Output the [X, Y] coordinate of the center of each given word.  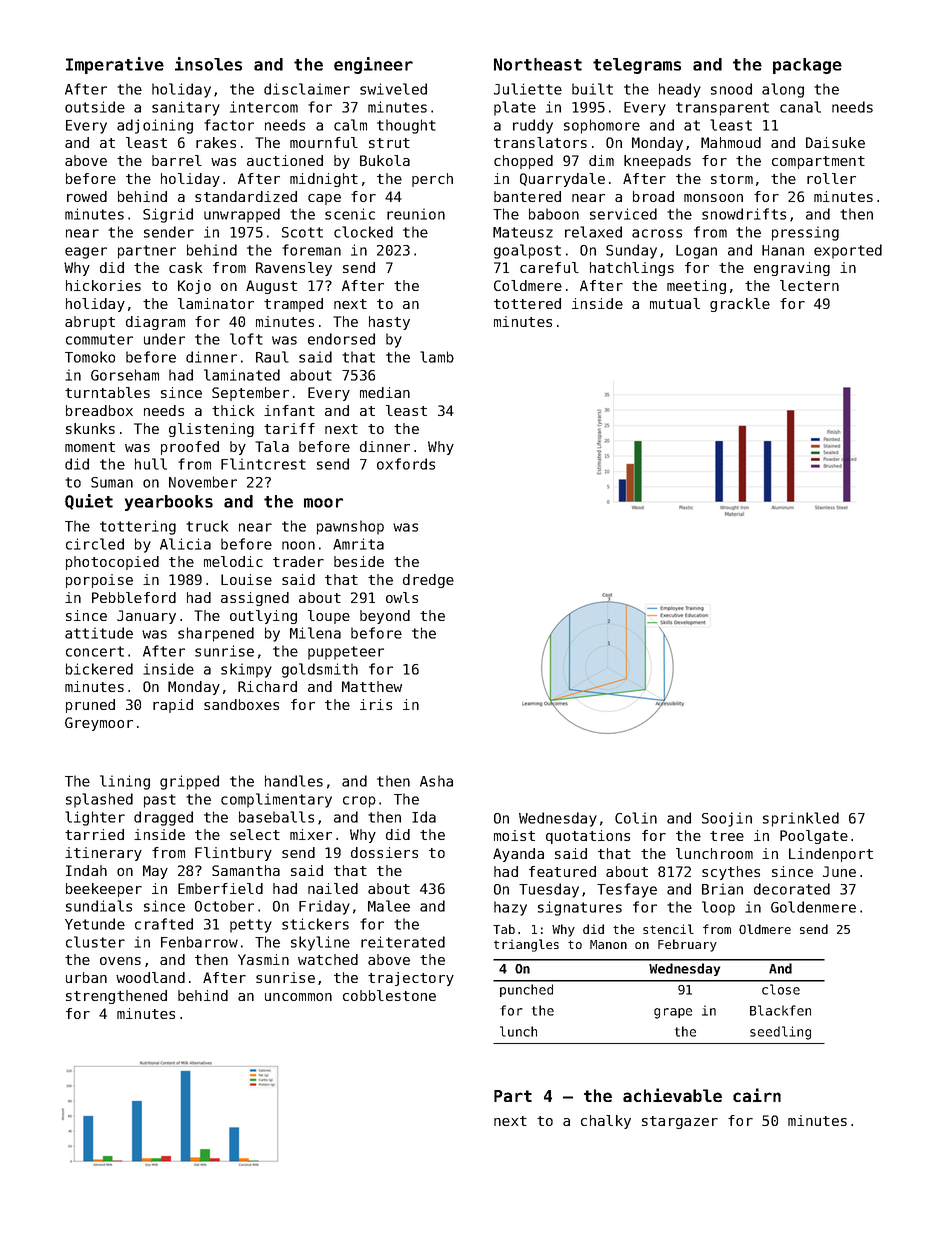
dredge [428, 581]
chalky [606, 1122]
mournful [324, 142]
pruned [90, 706]
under [164, 339]
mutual [675, 303]
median [385, 392]
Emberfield [220, 888]
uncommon [298, 997]
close [781, 989]
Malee [389, 906]
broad [653, 196]
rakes [216, 142]
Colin [636, 818]
